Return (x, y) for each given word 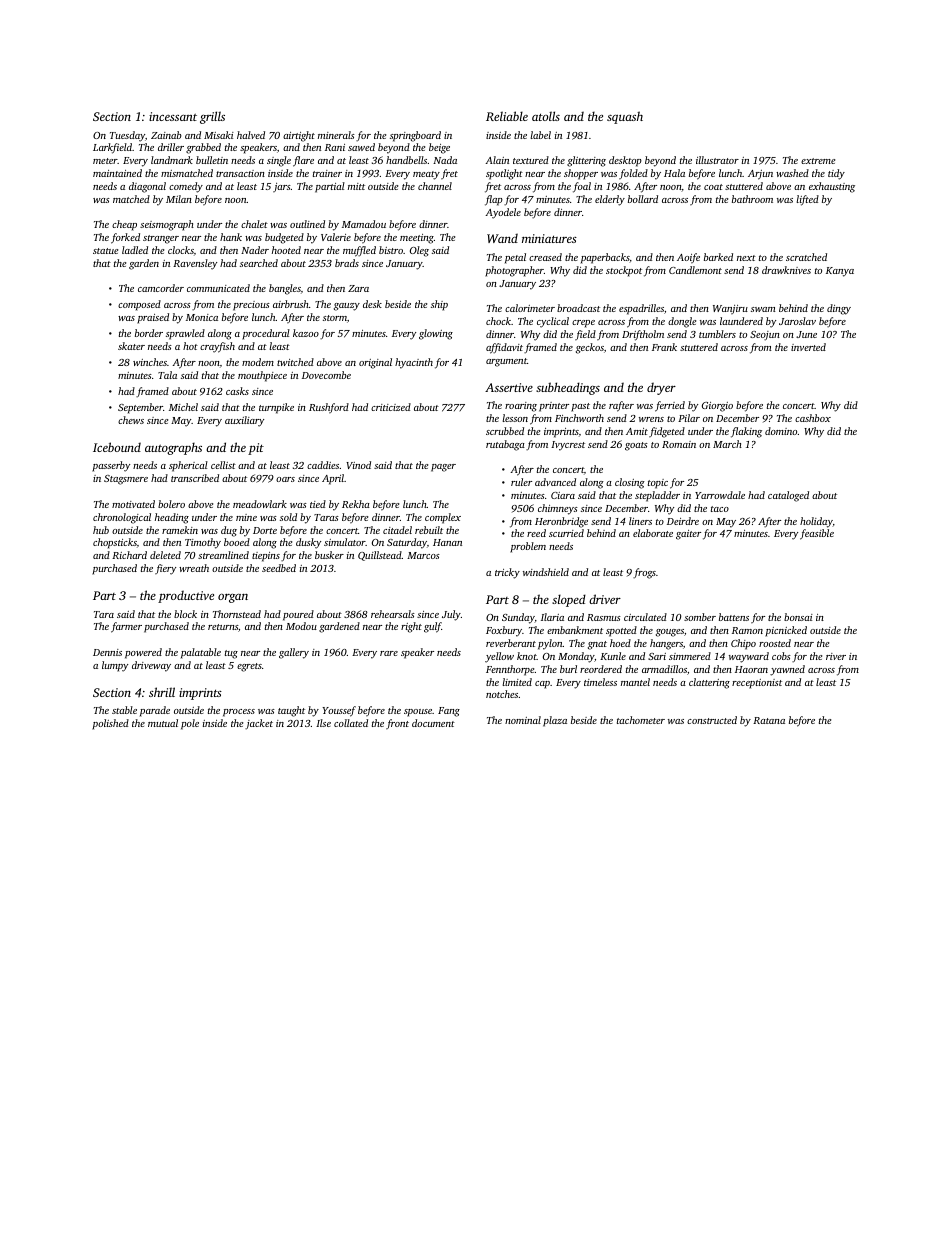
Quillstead (380, 556)
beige (439, 148)
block (185, 614)
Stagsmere (126, 480)
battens (734, 617)
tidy (836, 174)
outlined (307, 224)
